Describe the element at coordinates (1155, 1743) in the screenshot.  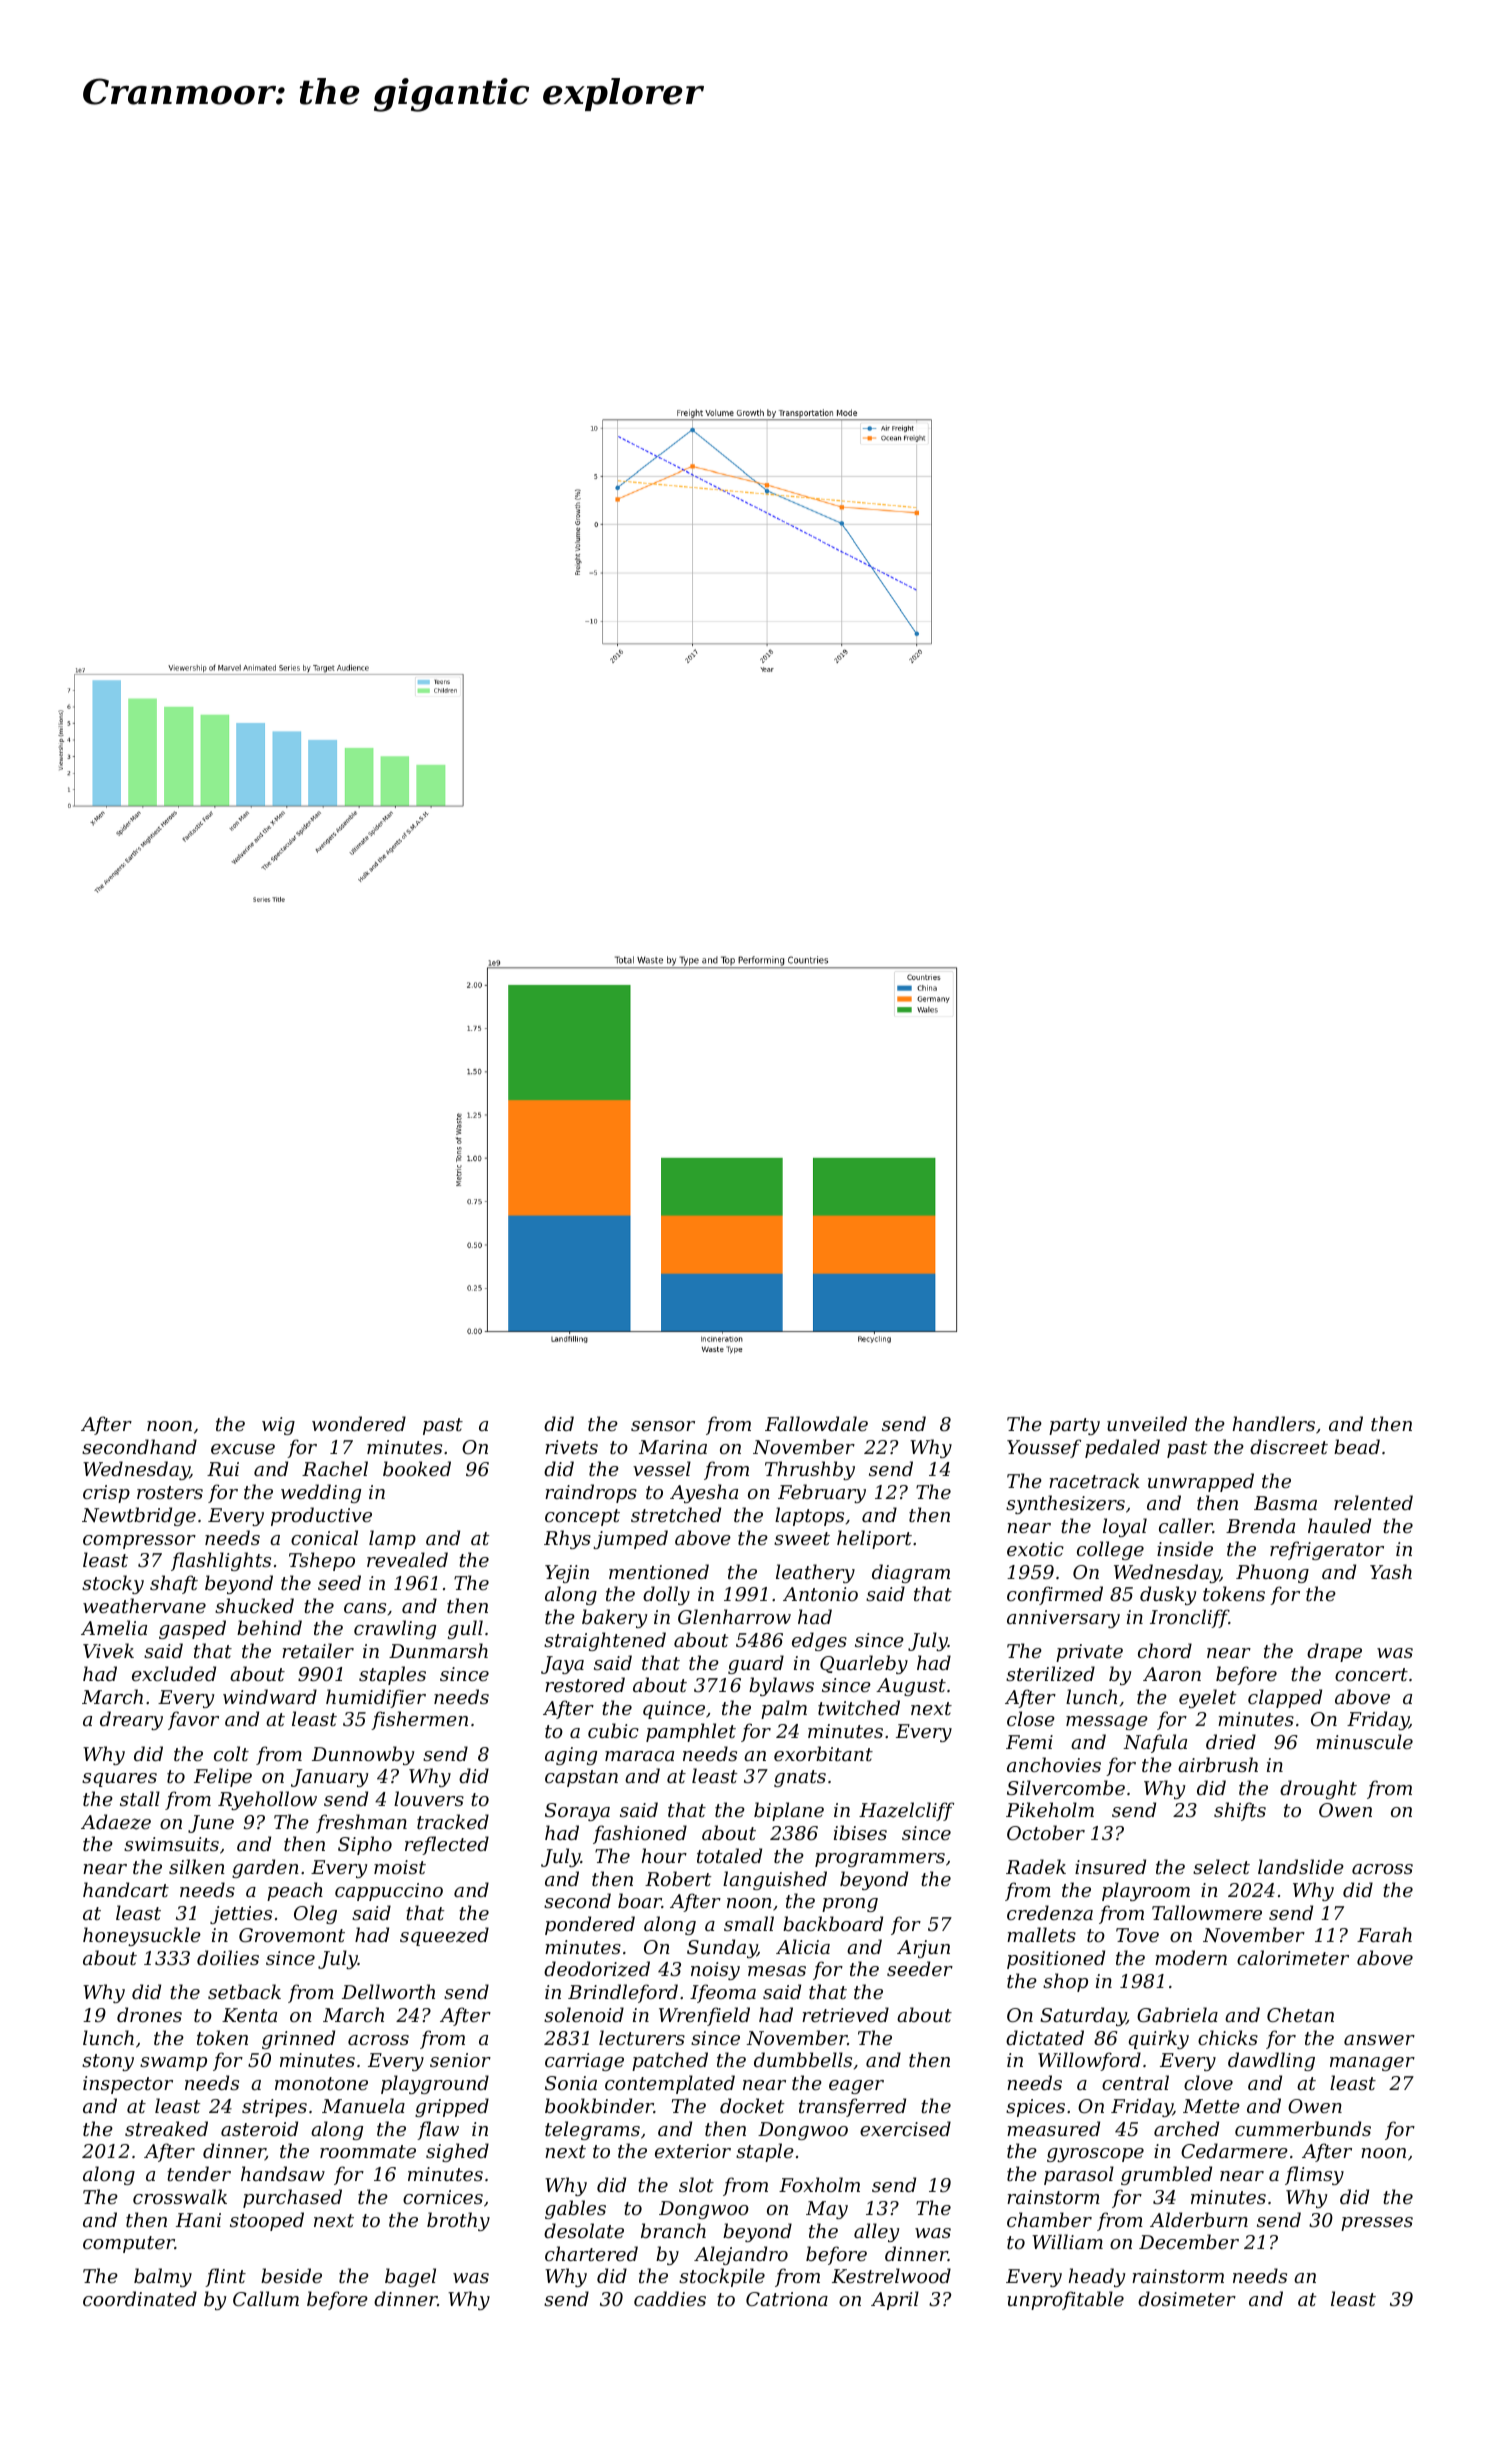
I see `Nafula` at that location.
